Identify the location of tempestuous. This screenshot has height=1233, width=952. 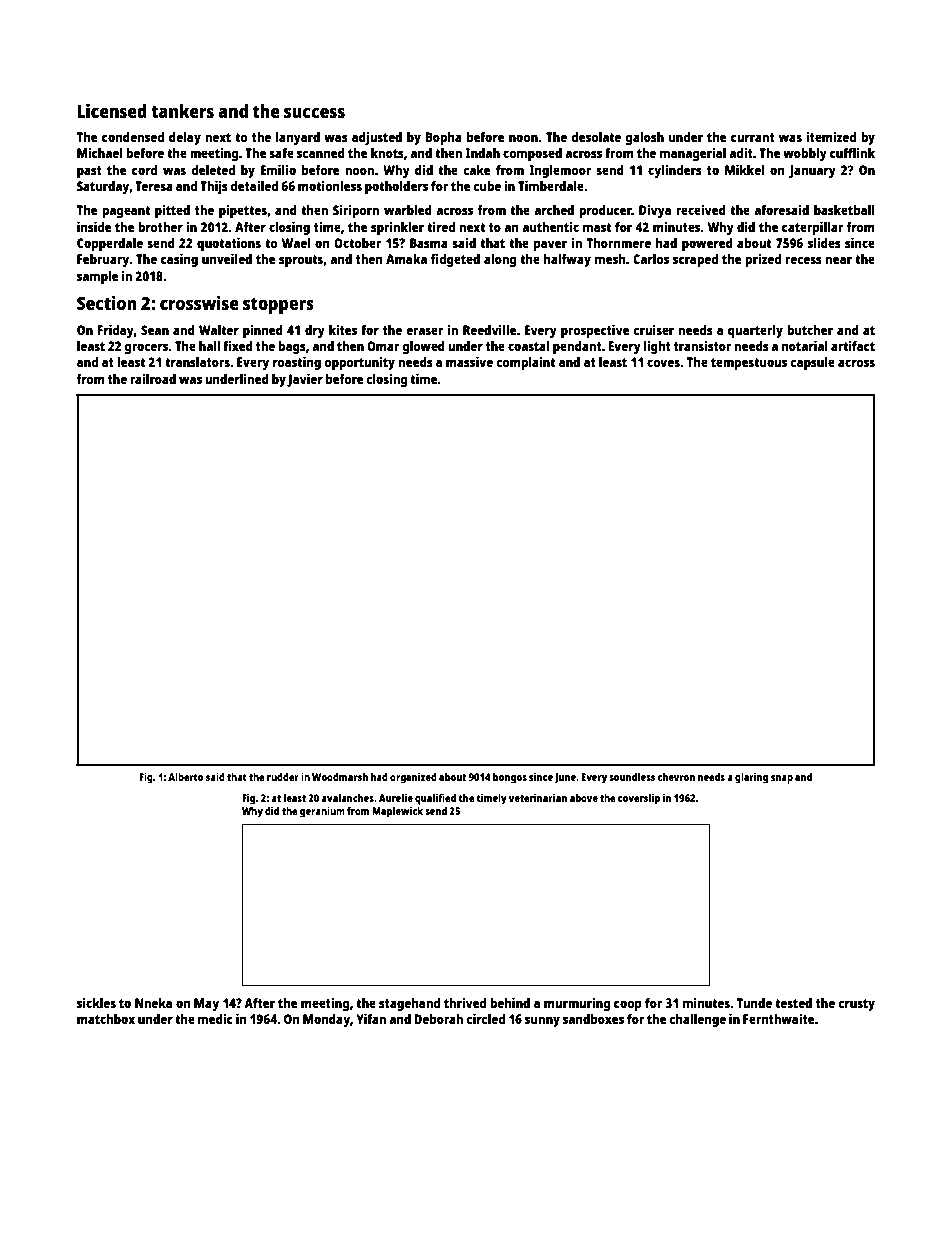
(749, 364).
